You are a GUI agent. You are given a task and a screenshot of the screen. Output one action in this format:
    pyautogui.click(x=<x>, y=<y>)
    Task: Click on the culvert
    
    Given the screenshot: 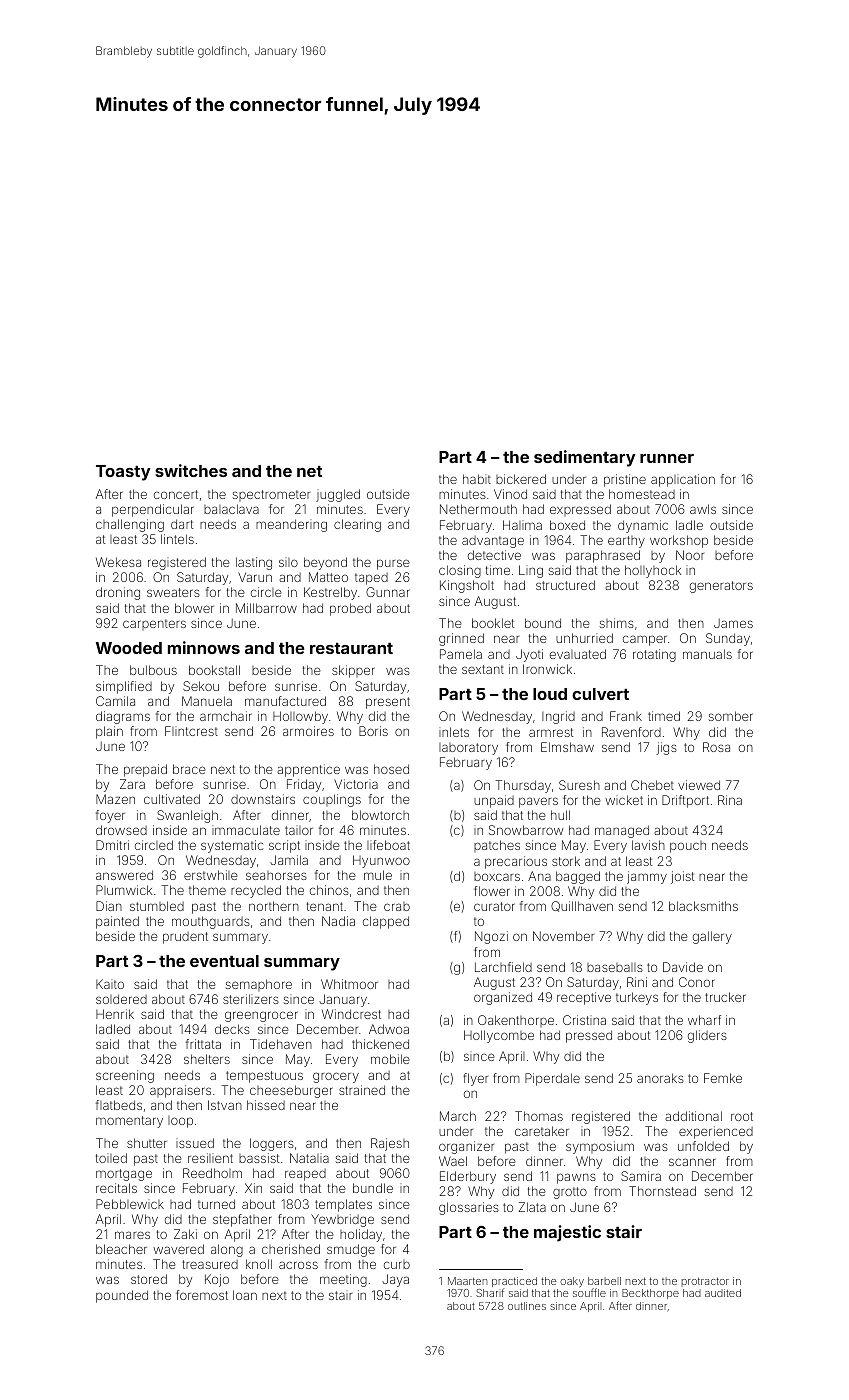 What is the action you would take?
    pyautogui.click(x=600, y=694)
